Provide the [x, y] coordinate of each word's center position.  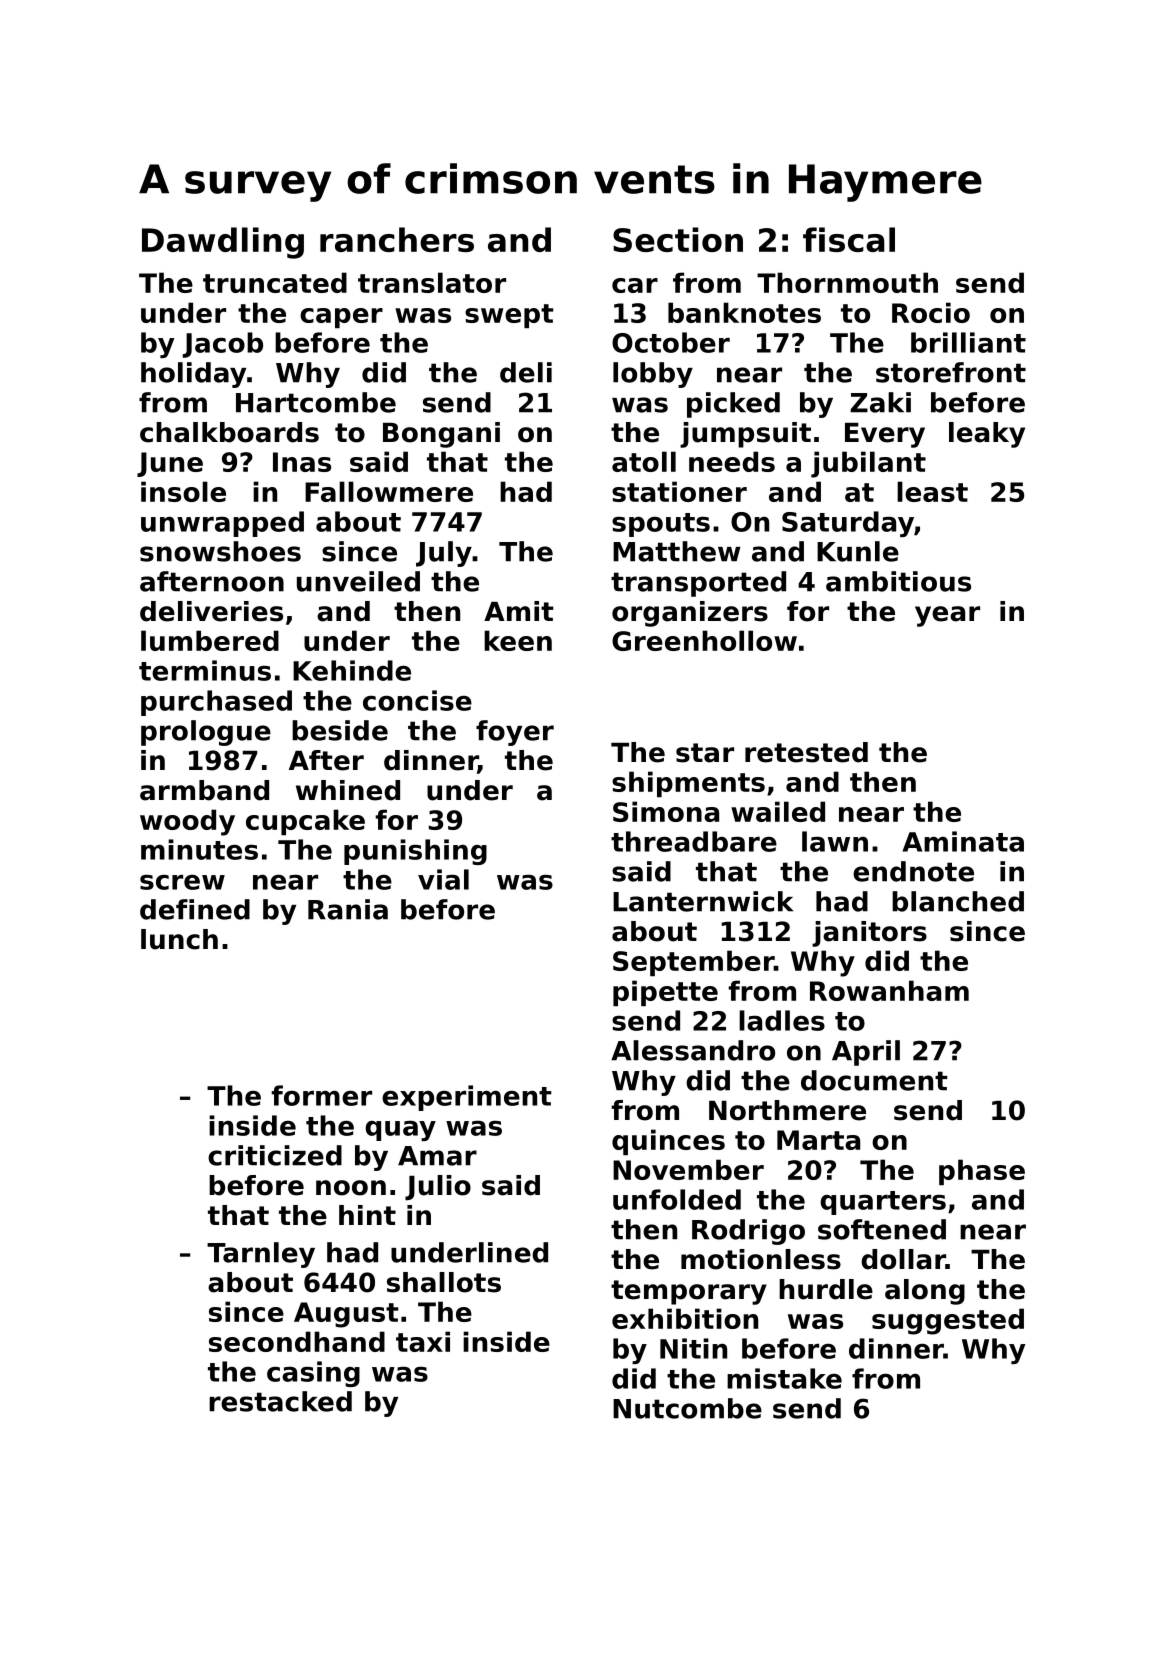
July [444, 554]
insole [183, 491]
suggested [948, 1321]
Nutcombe [687, 1408]
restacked [280, 1401]
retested [806, 752]
